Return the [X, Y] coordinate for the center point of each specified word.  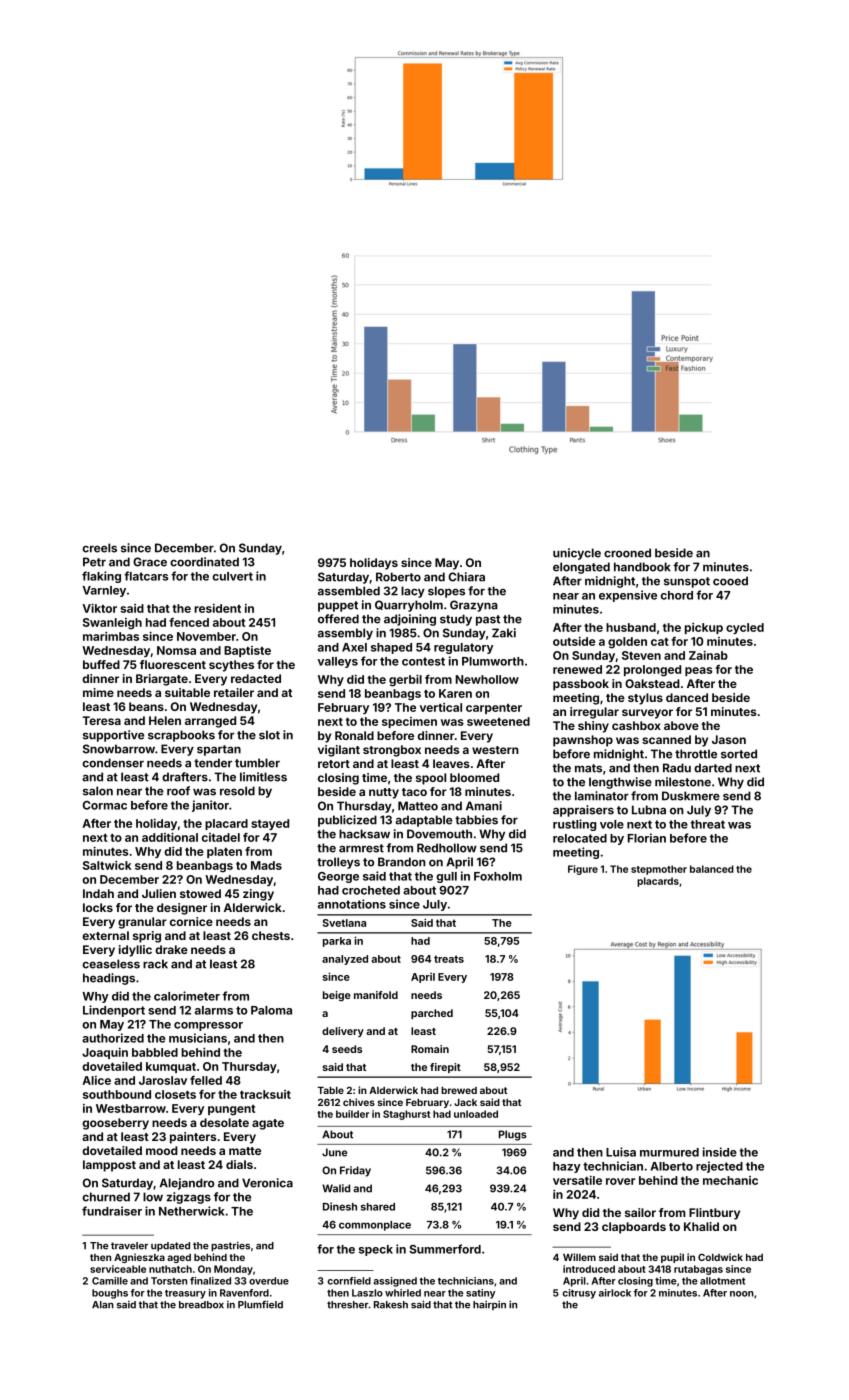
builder [352, 1114]
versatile [577, 1180]
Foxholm [498, 876]
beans [146, 706]
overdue [269, 1281]
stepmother [659, 870]
